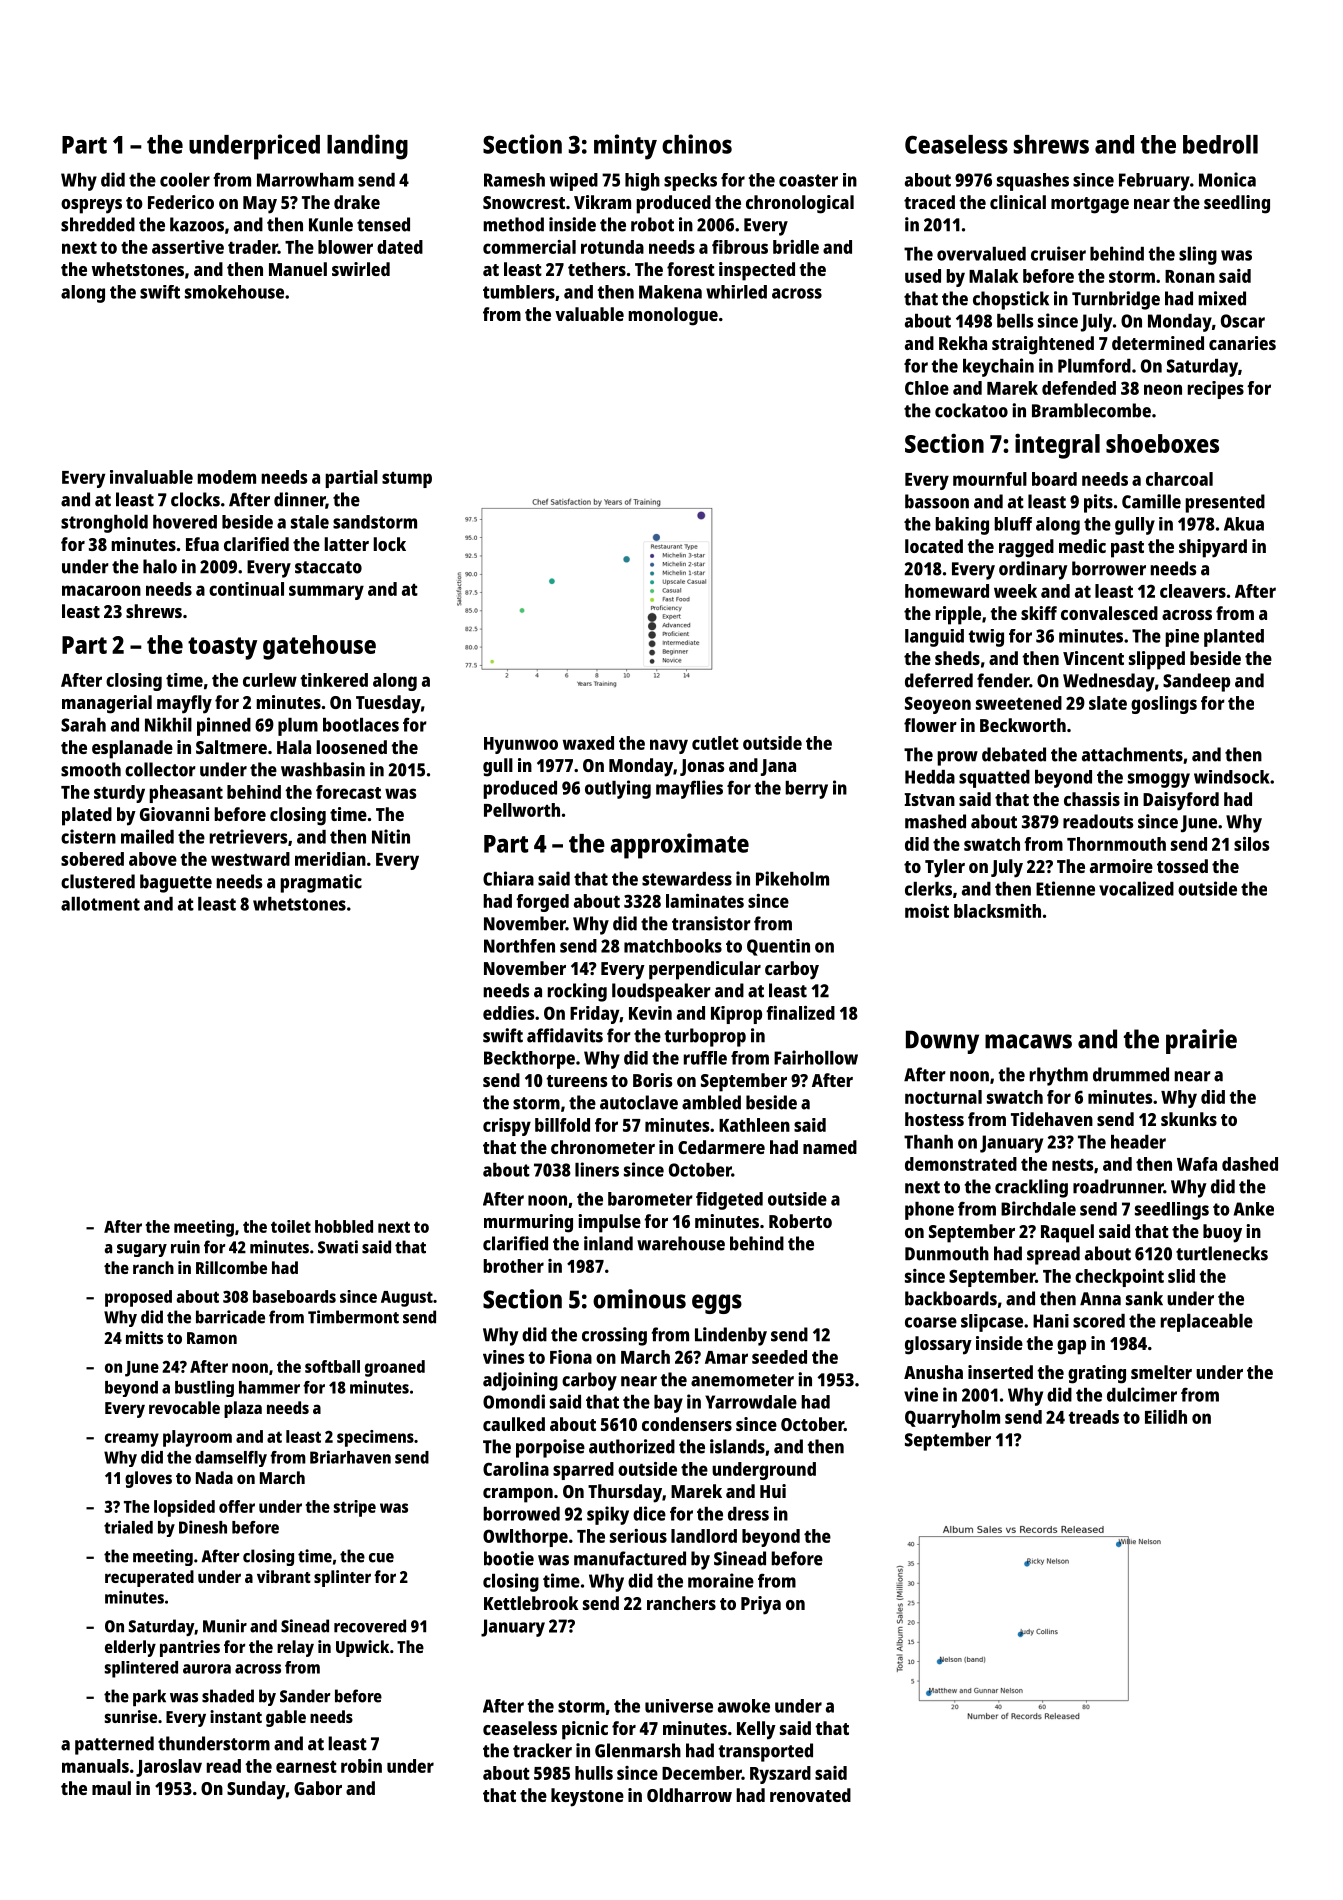 This document has height=1900, width=1343. What do you see at coordinates (508, 878) in the document?
I see `Chiara` at bounding box center [508, 878].
